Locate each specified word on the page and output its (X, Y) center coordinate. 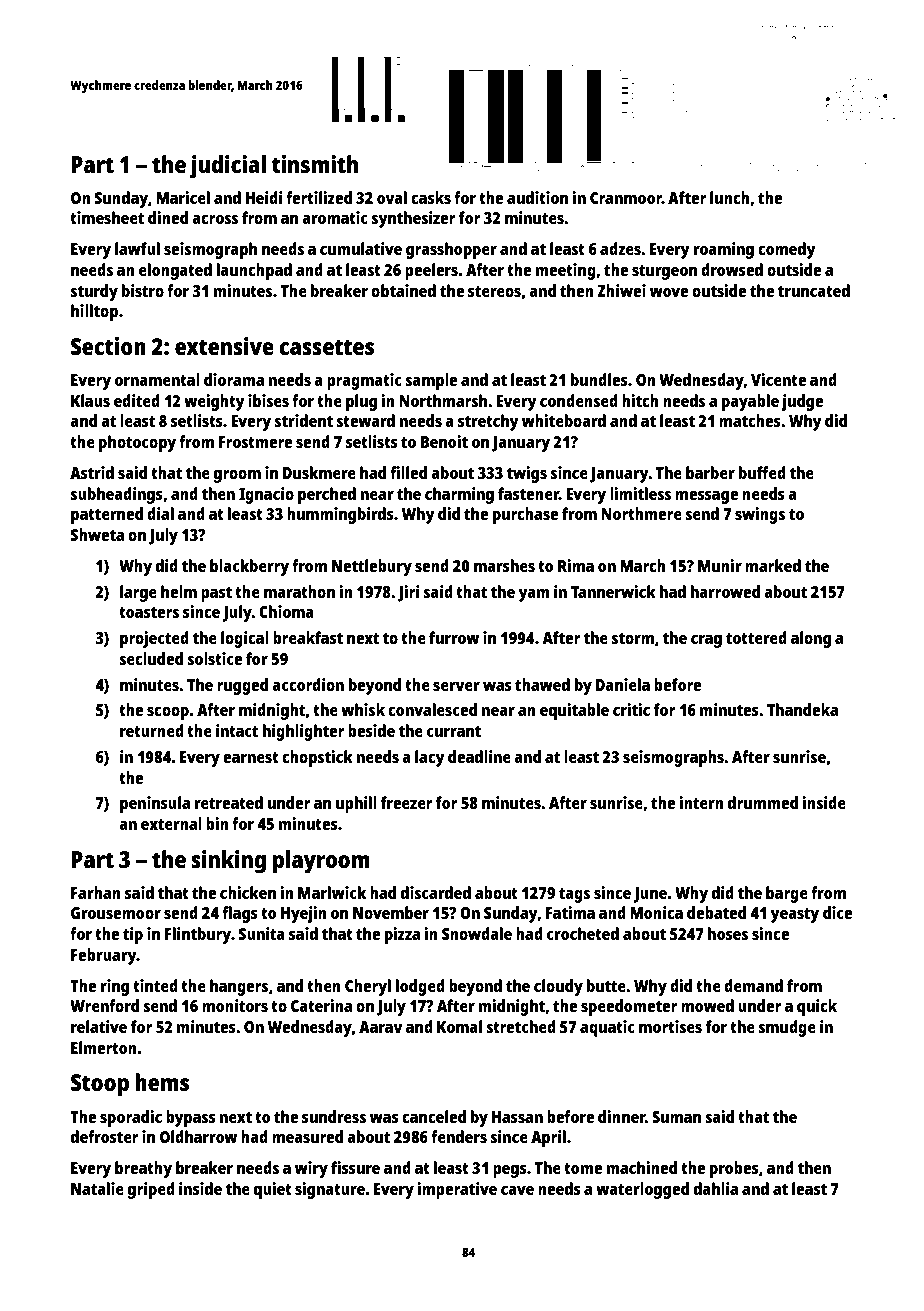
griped (151, 1190)
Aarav (381, 1027)
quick (817, 1007)
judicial (228, 167)
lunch (730, 197)
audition (537, 197)
